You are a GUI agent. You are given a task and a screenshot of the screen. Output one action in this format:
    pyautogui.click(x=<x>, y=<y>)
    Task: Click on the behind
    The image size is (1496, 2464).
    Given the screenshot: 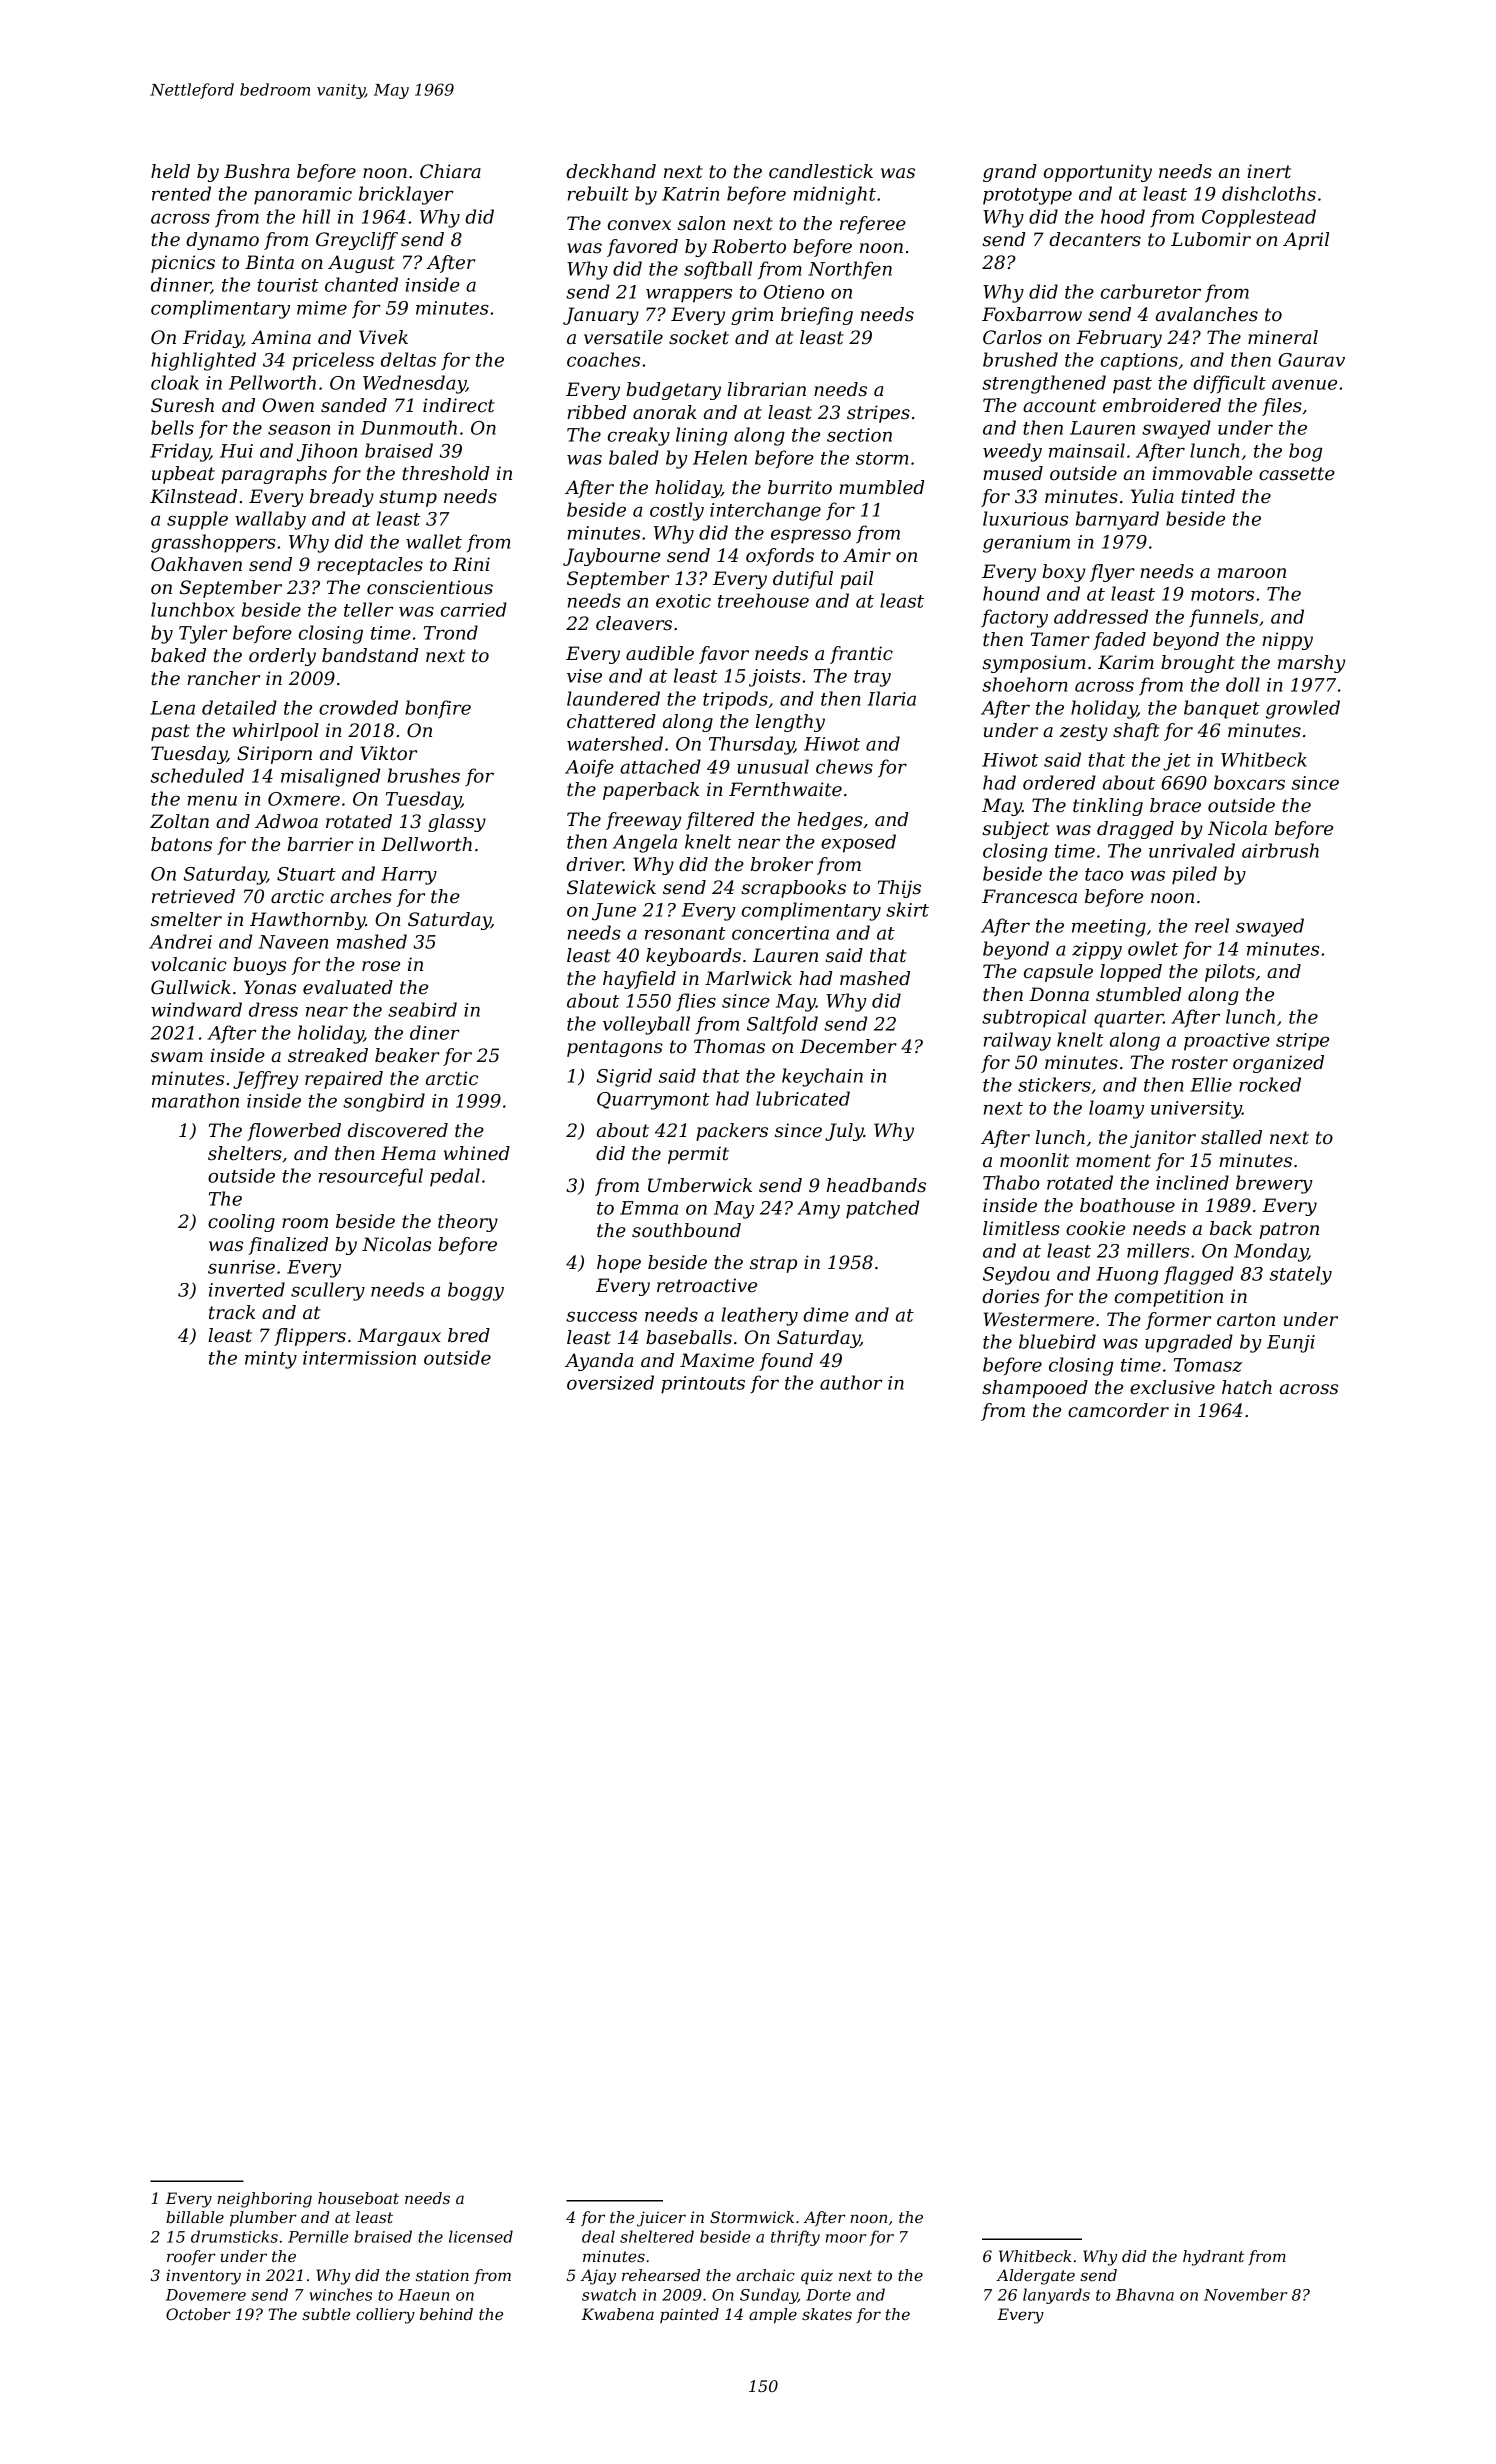 What is the action you would take?
    pyautogui.click(x=446, y=2314)
